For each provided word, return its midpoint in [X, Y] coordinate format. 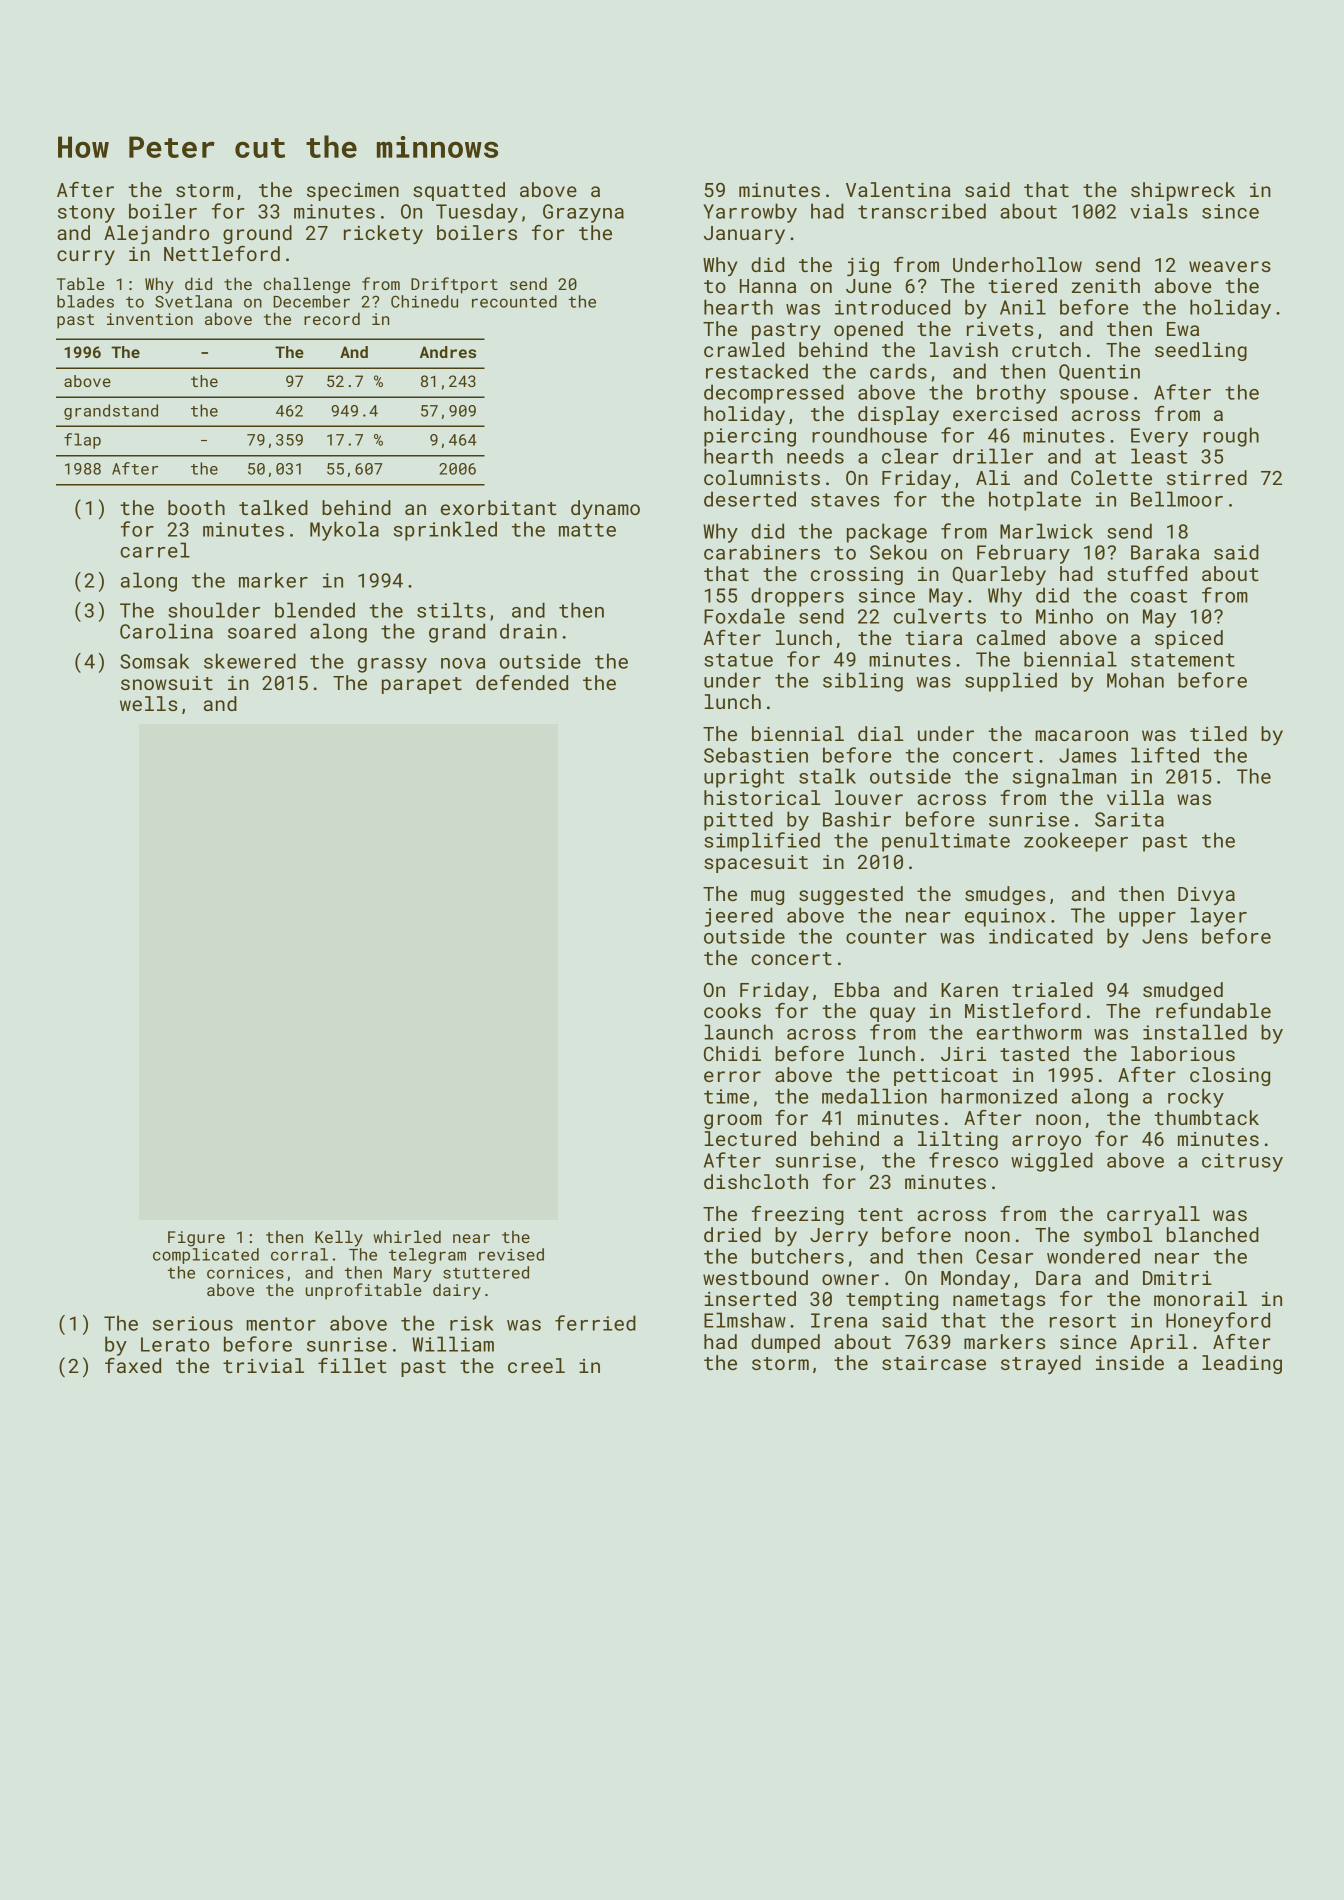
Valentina [898, 189]
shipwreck [1183, 191]
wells [148, 703]
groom [733, 1121]
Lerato [175, 1344]
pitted [738, 821]
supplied [1011, 682]
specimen [353, 192]
